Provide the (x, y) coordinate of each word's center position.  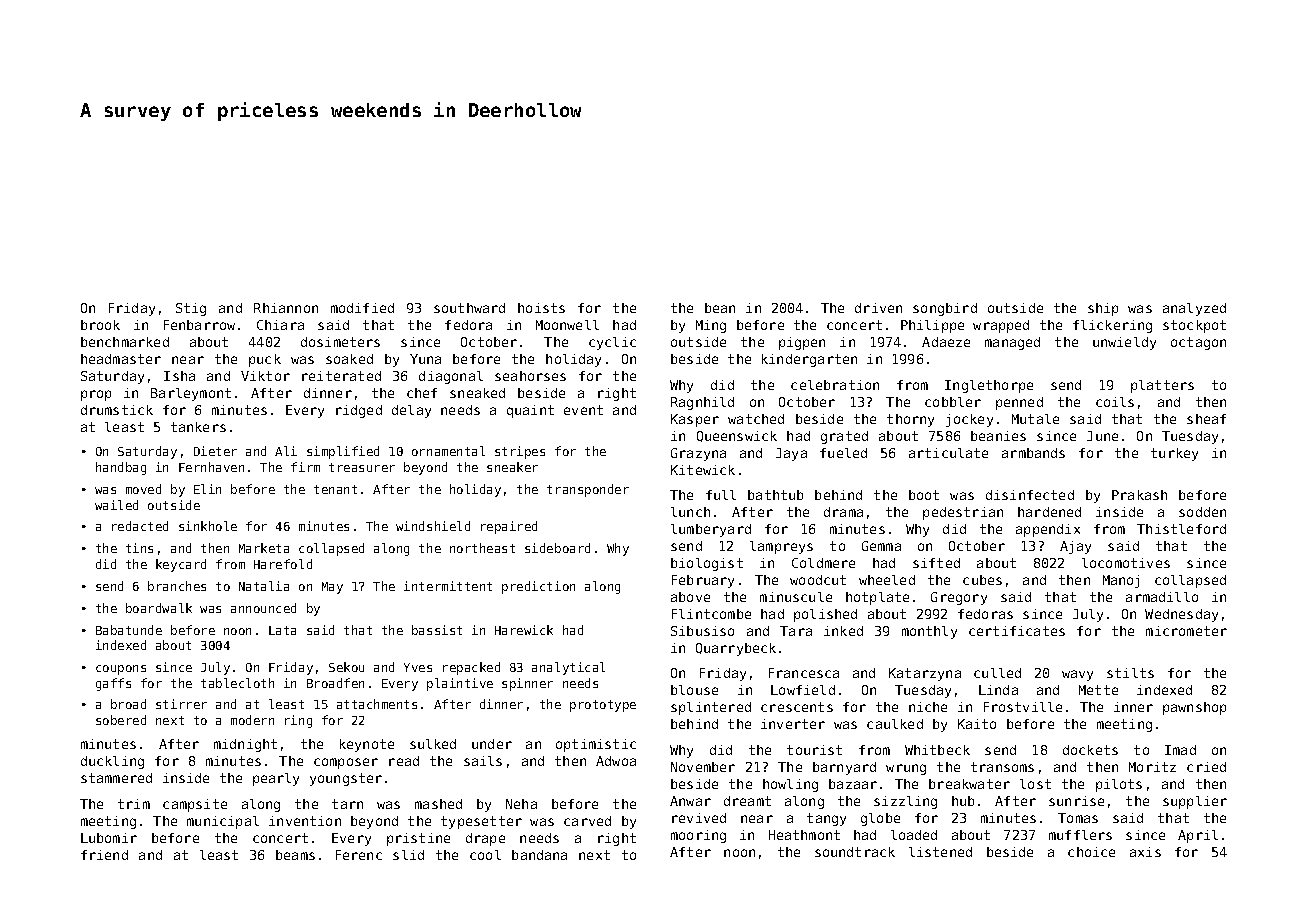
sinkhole (208, 526)
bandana (539, 855)
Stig (191, 309)
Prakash (1139, 495)
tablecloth (237, 683)
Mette (1098, 690)
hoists (541, 308)
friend (104, 855)
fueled (843, 453)
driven (878, 308)
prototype (603, 706)
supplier (1195, 802)
